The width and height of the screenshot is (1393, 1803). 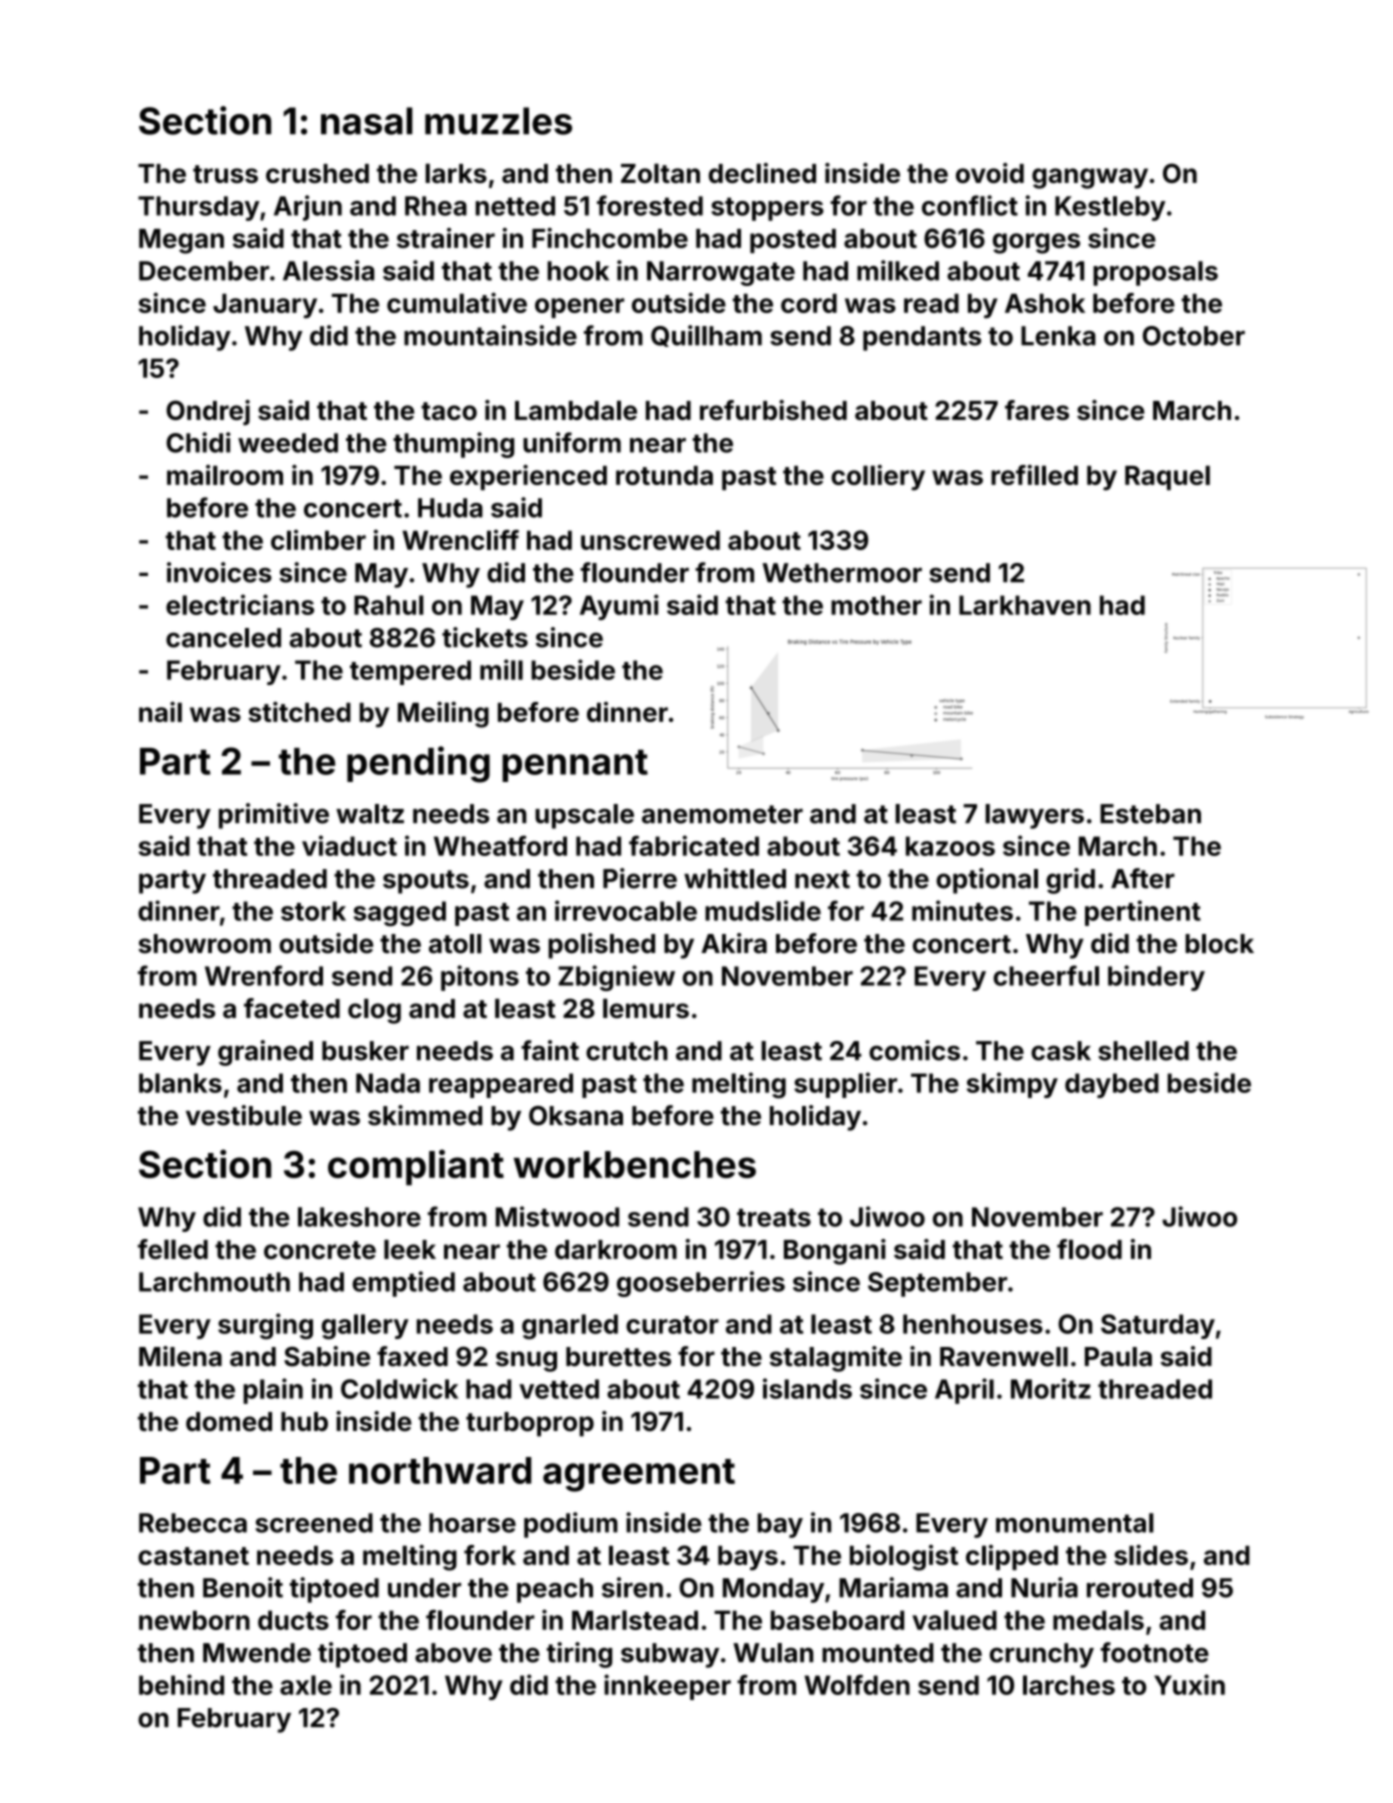 What do you see at coordinates (328, 270) in the screenshot?
I see `Alessia` at bounding box center [328, 270].
